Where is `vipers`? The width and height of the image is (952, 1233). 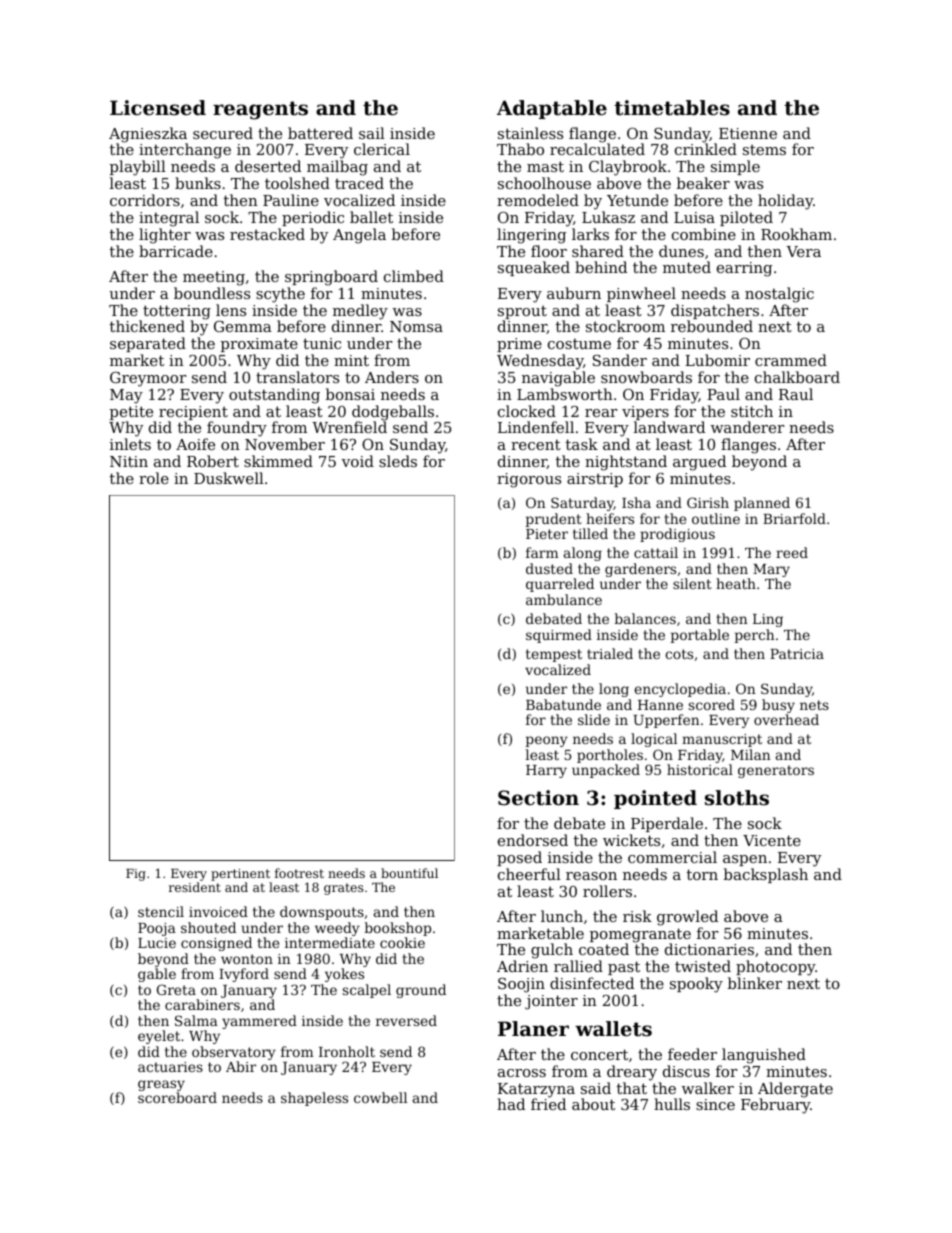
vipers is located at coordinates (645, 413).
